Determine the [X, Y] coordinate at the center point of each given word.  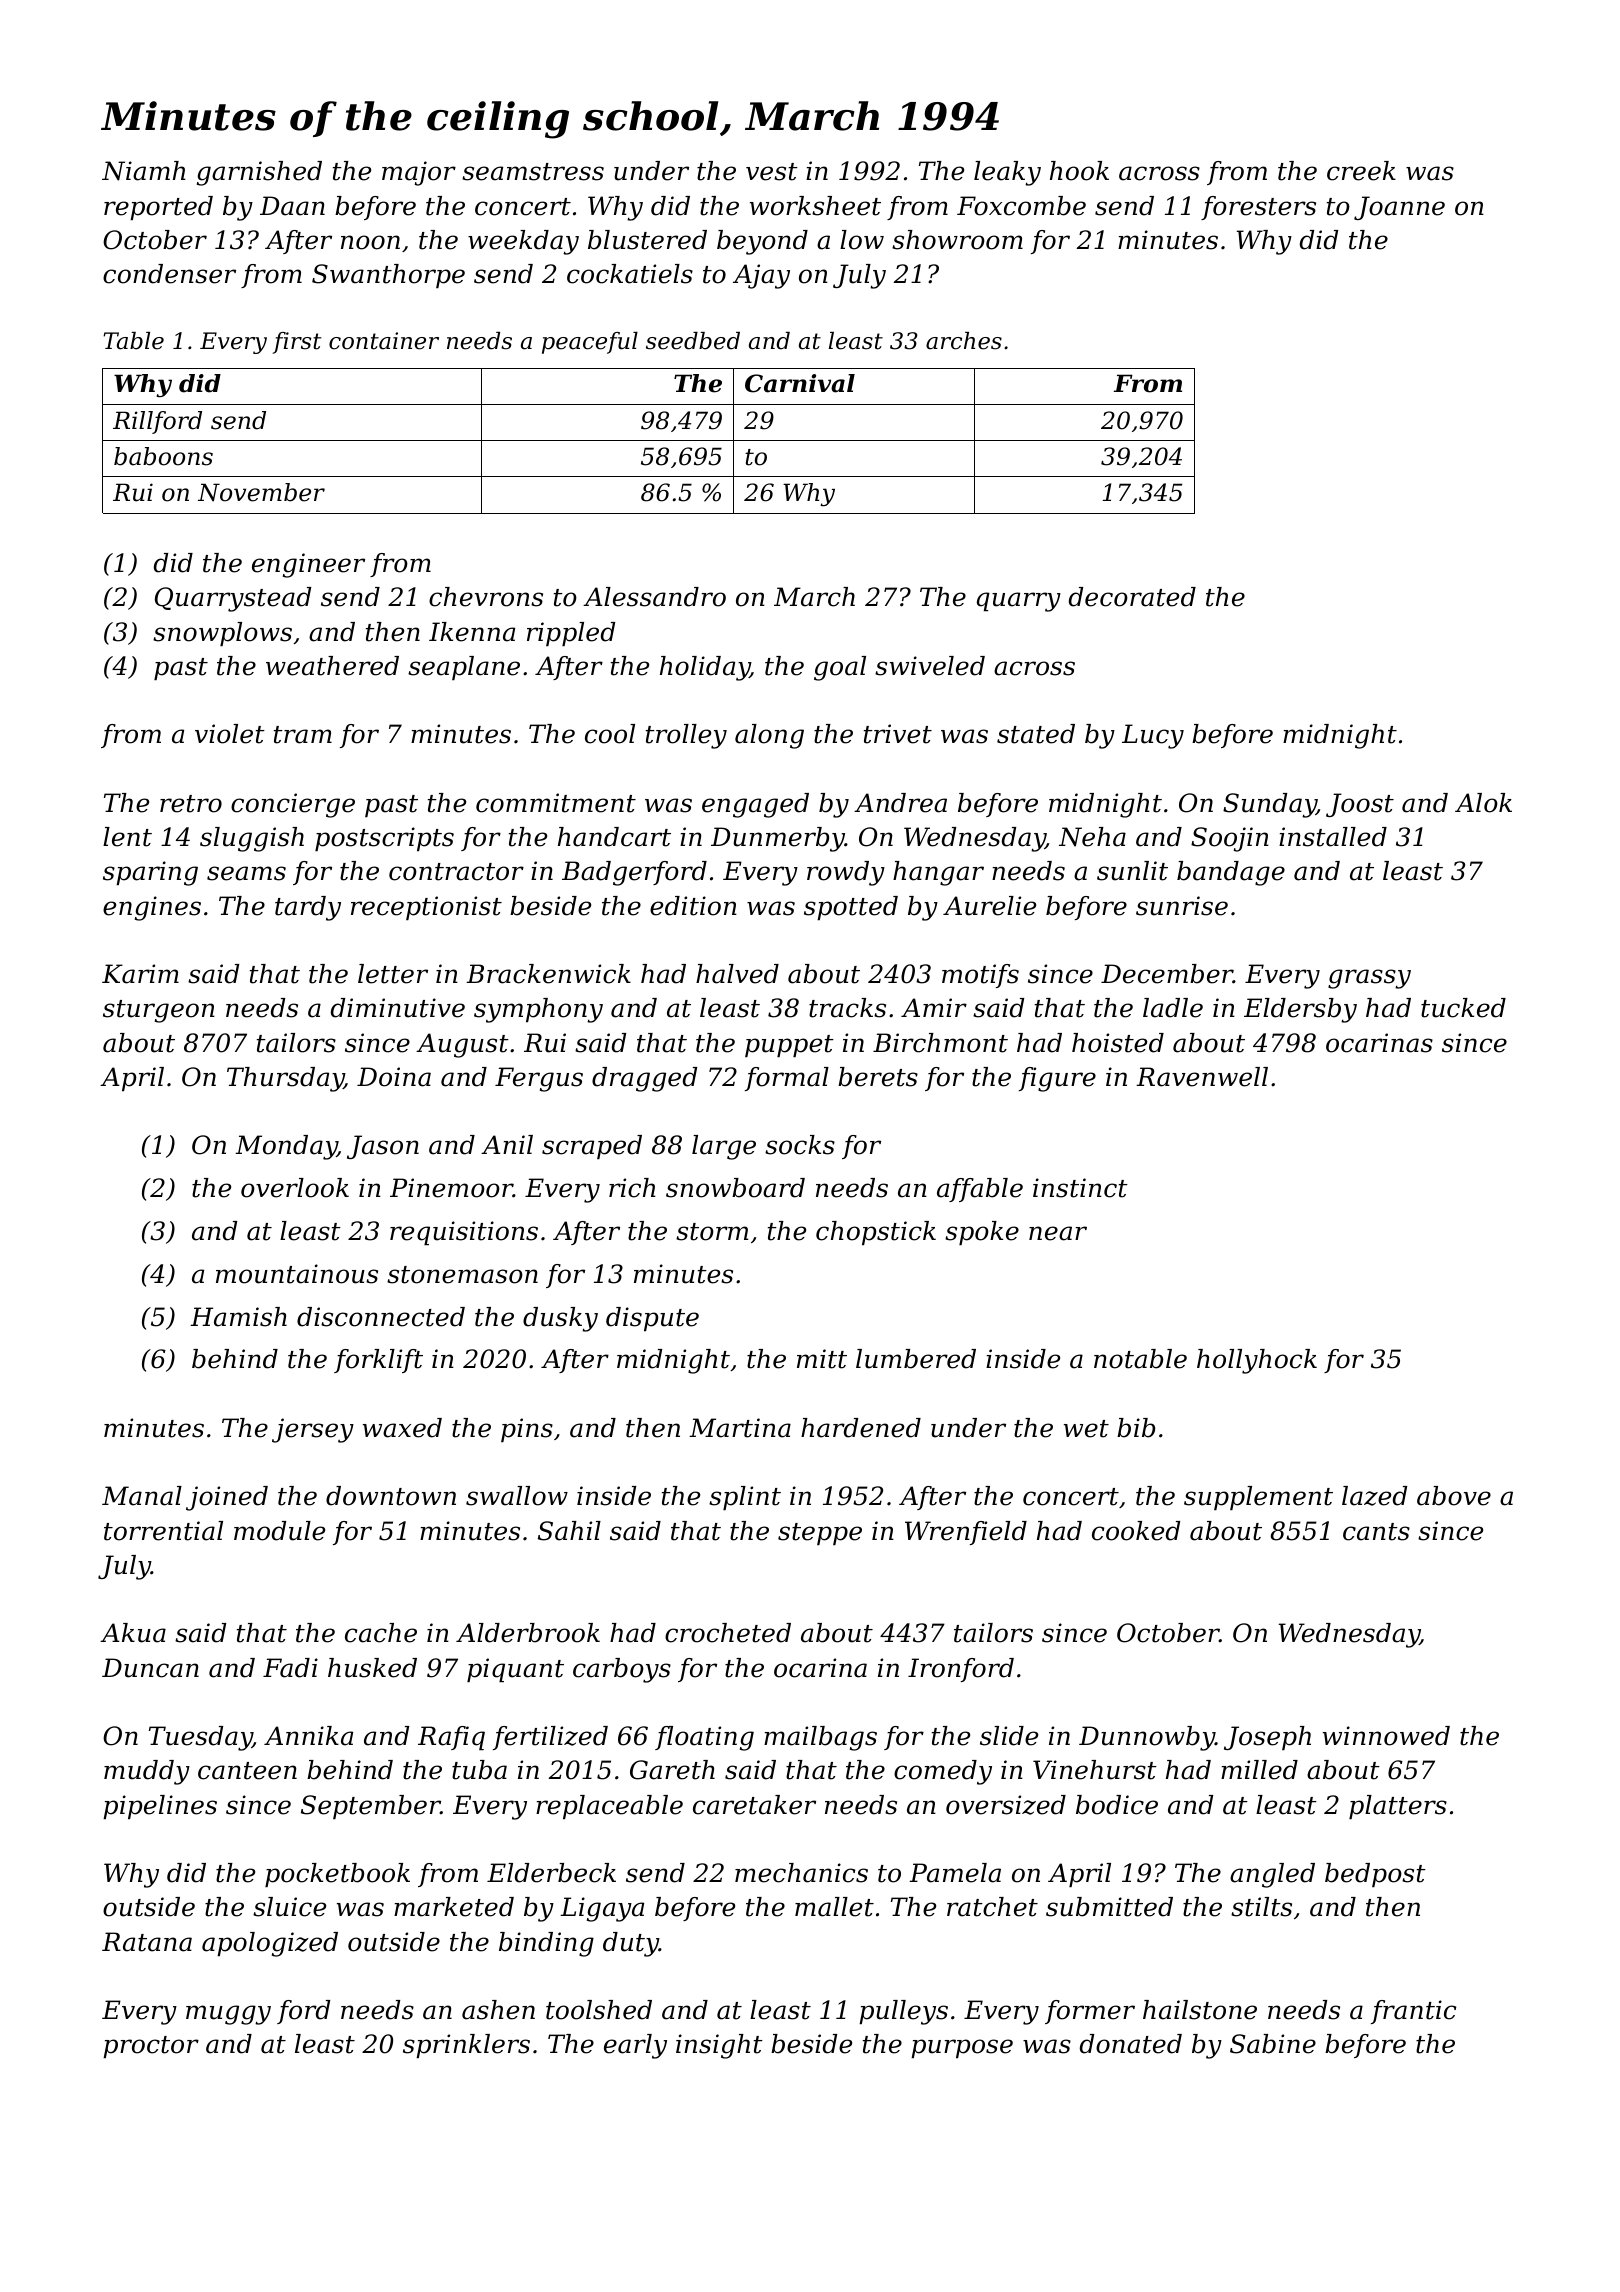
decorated [1132, 597]
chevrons [486, 597]
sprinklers [466, 2046]
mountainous [297, 1274]
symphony [538, 1010]
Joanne [1399, 208]
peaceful [590, 343]
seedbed [693, 341]
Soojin [1230, 839]
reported [158, 208]
